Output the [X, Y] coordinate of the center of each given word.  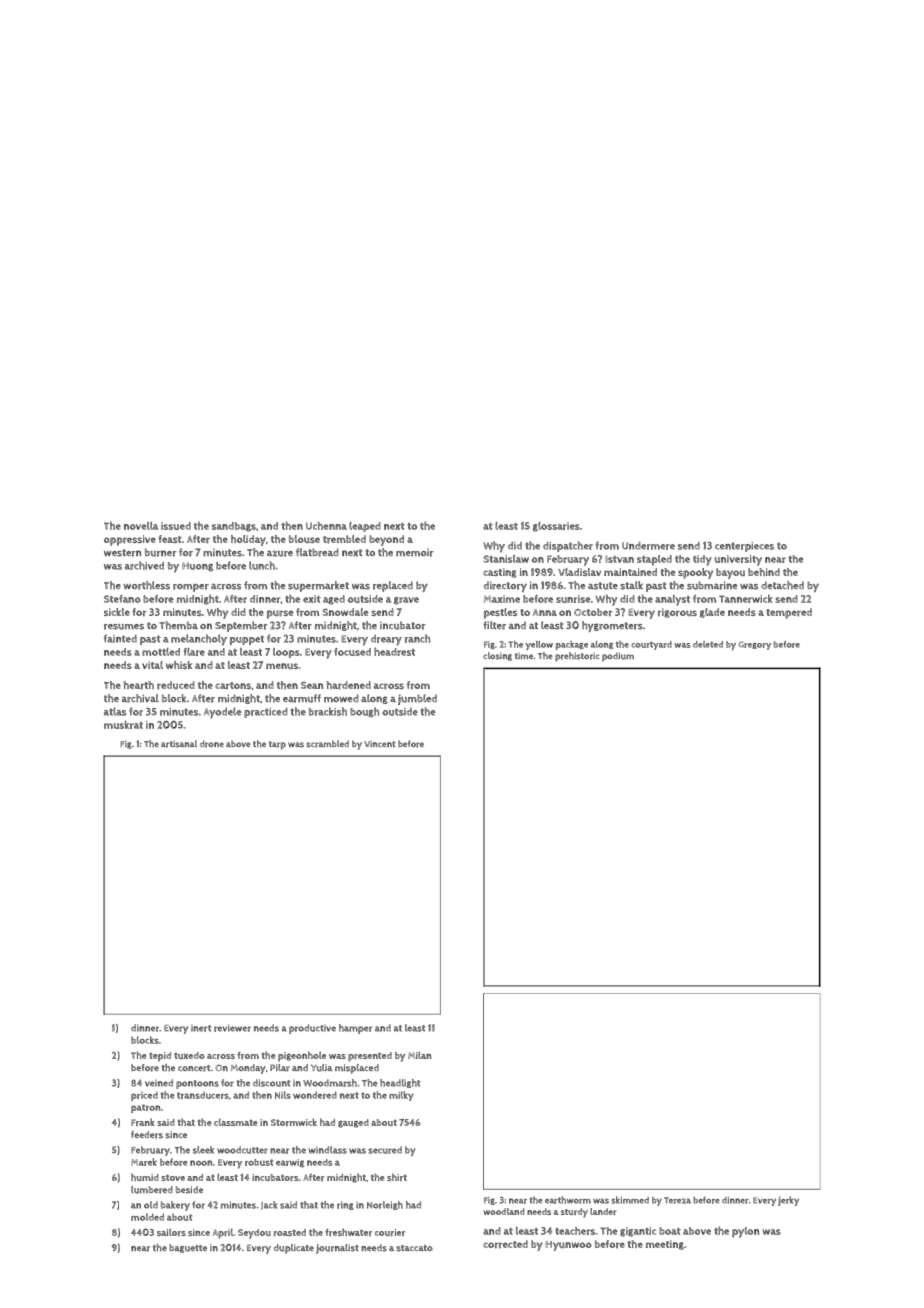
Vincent [379, 744]
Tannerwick [746, 599]
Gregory [755, 645]
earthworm [568, 1200]
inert [201, 1028]
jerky [788, 1201]
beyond [386, 540]
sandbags [234, 527]
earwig [290, 1163]
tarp [277, 745]
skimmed [630, 1200]
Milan [420, 1055]
